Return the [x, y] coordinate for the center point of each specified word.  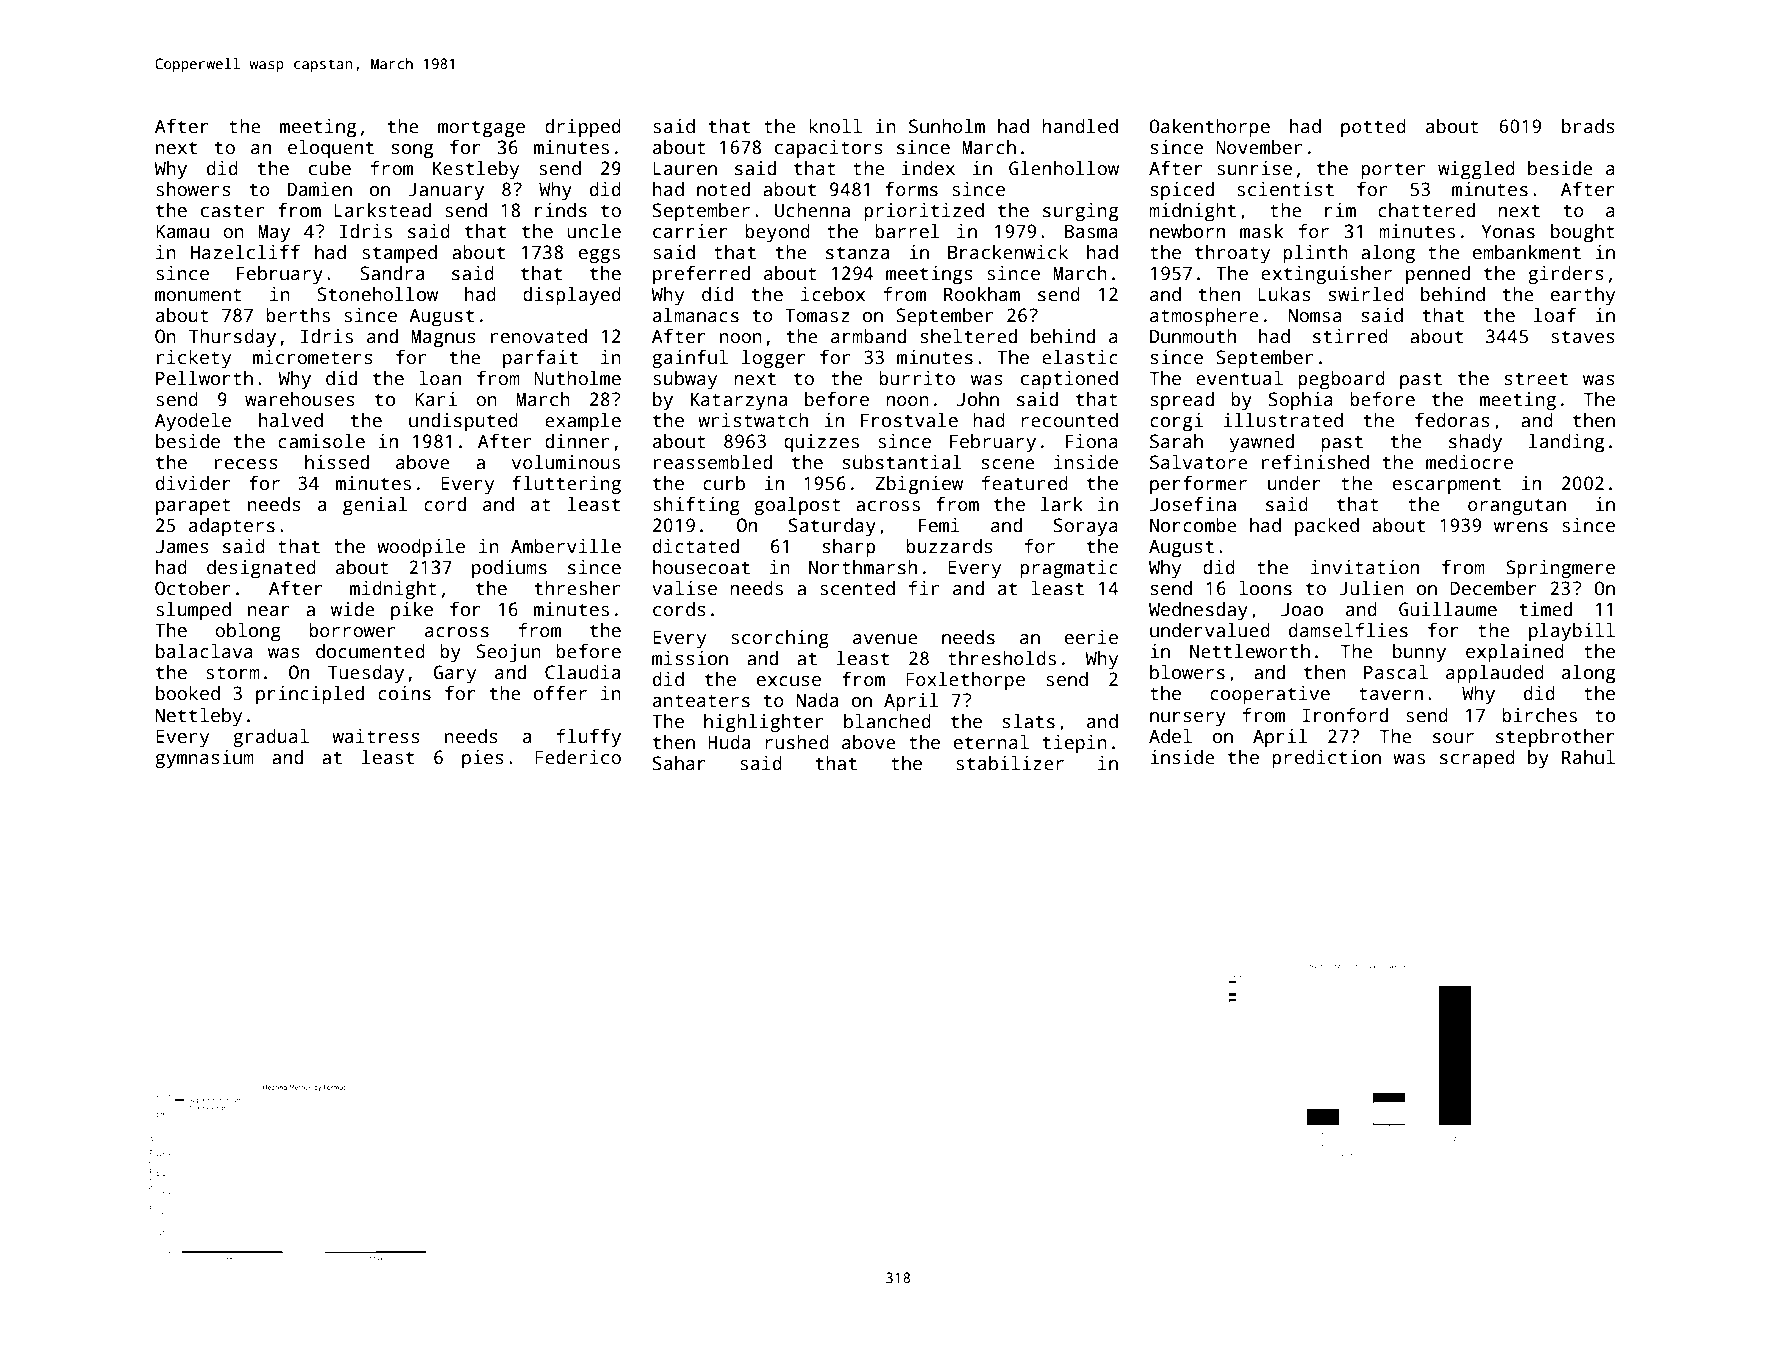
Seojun [508, 653]
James [182, 546]
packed [1327, 527]
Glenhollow [1064, 168]
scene [1008, 464]
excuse [789, 681]
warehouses [300, 399]
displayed [572, 296]
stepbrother [1555, 738]
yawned [1262, 443]
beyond [777, 233]
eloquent [331, 149]
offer [560, 693]
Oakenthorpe [1209, 128]
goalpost [797, 506]
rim [1340, 210]
